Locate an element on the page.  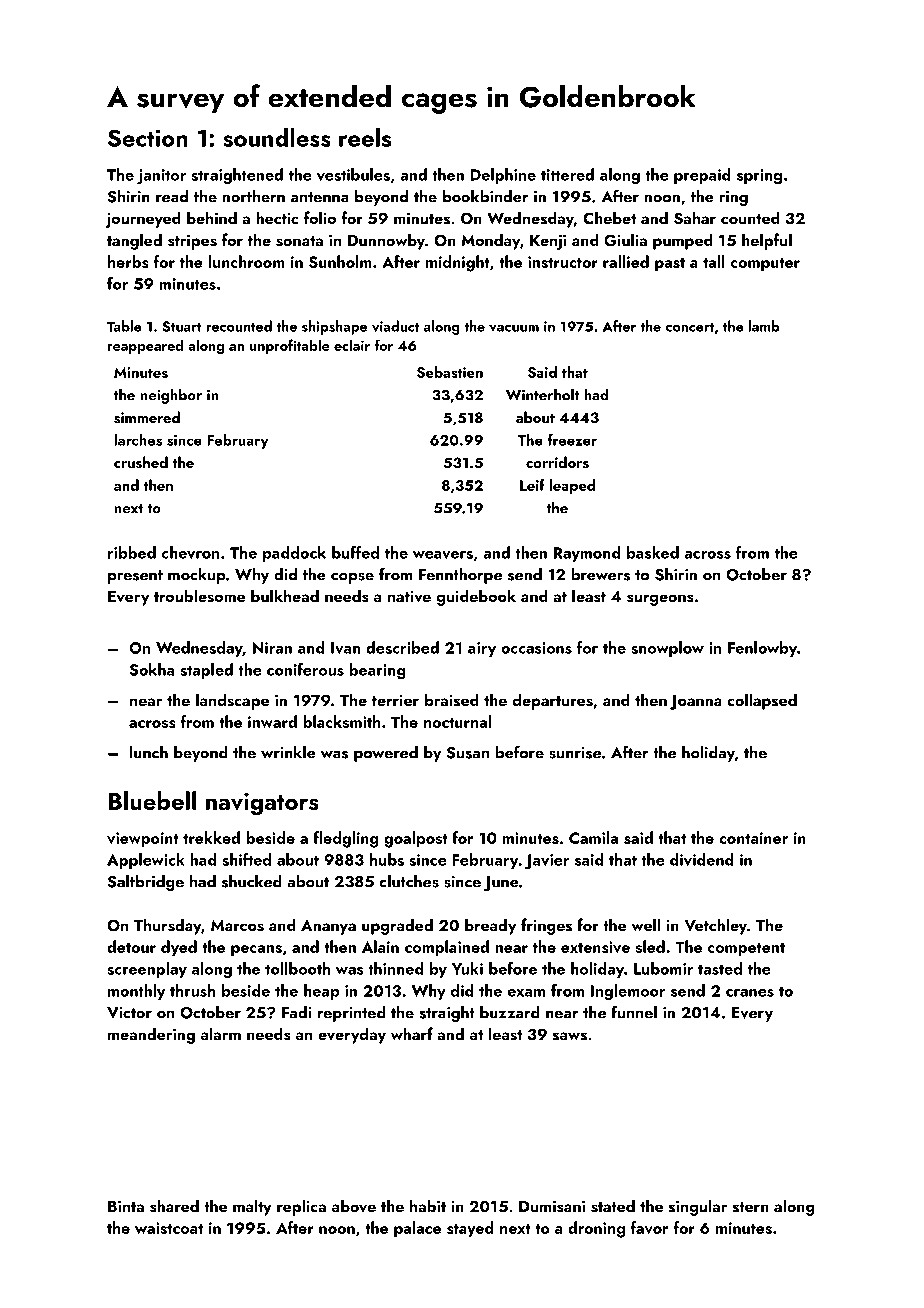
helpful is located at coordinates (767, 241).
